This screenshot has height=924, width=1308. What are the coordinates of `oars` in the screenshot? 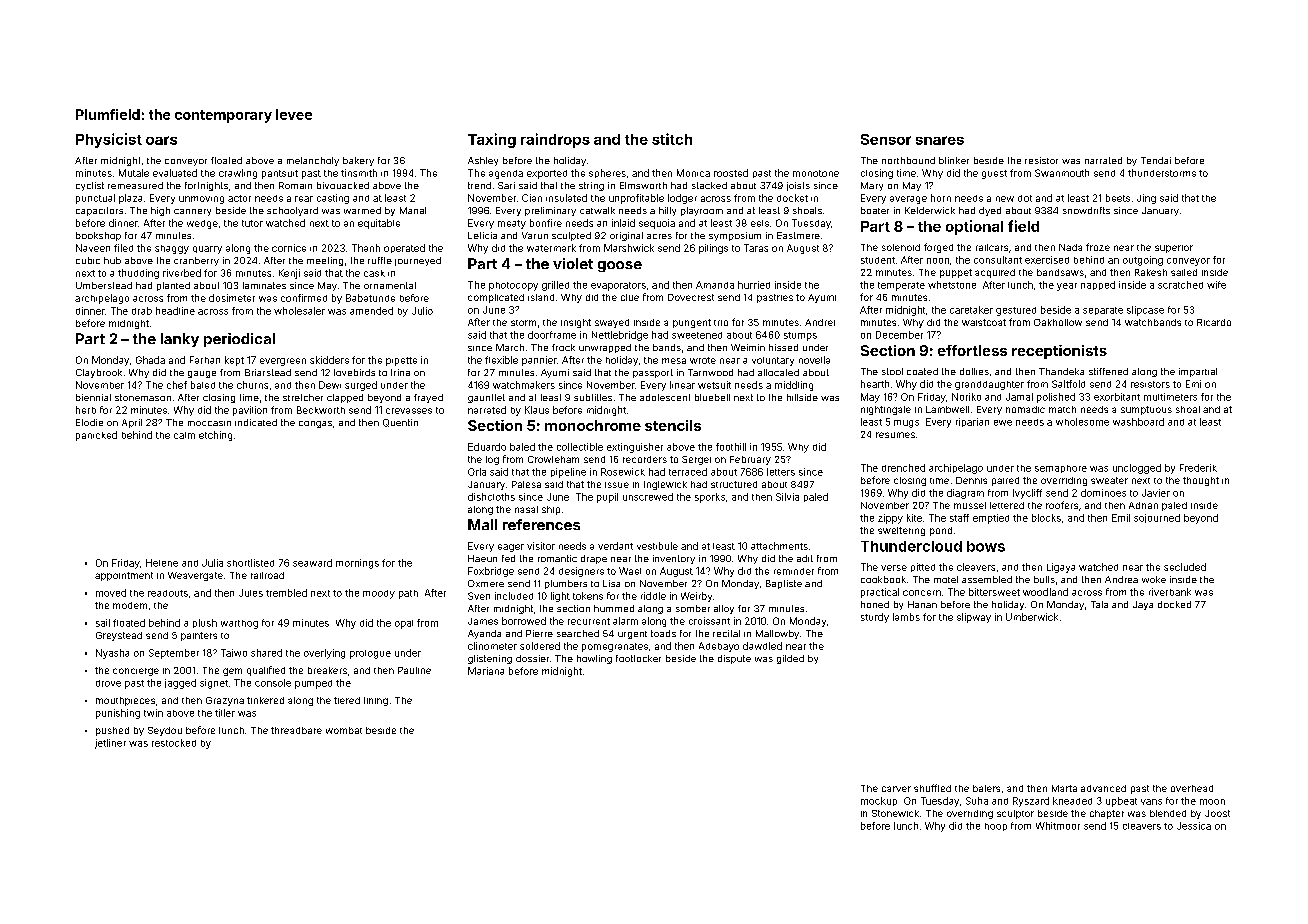 It's located at (161, 140).
